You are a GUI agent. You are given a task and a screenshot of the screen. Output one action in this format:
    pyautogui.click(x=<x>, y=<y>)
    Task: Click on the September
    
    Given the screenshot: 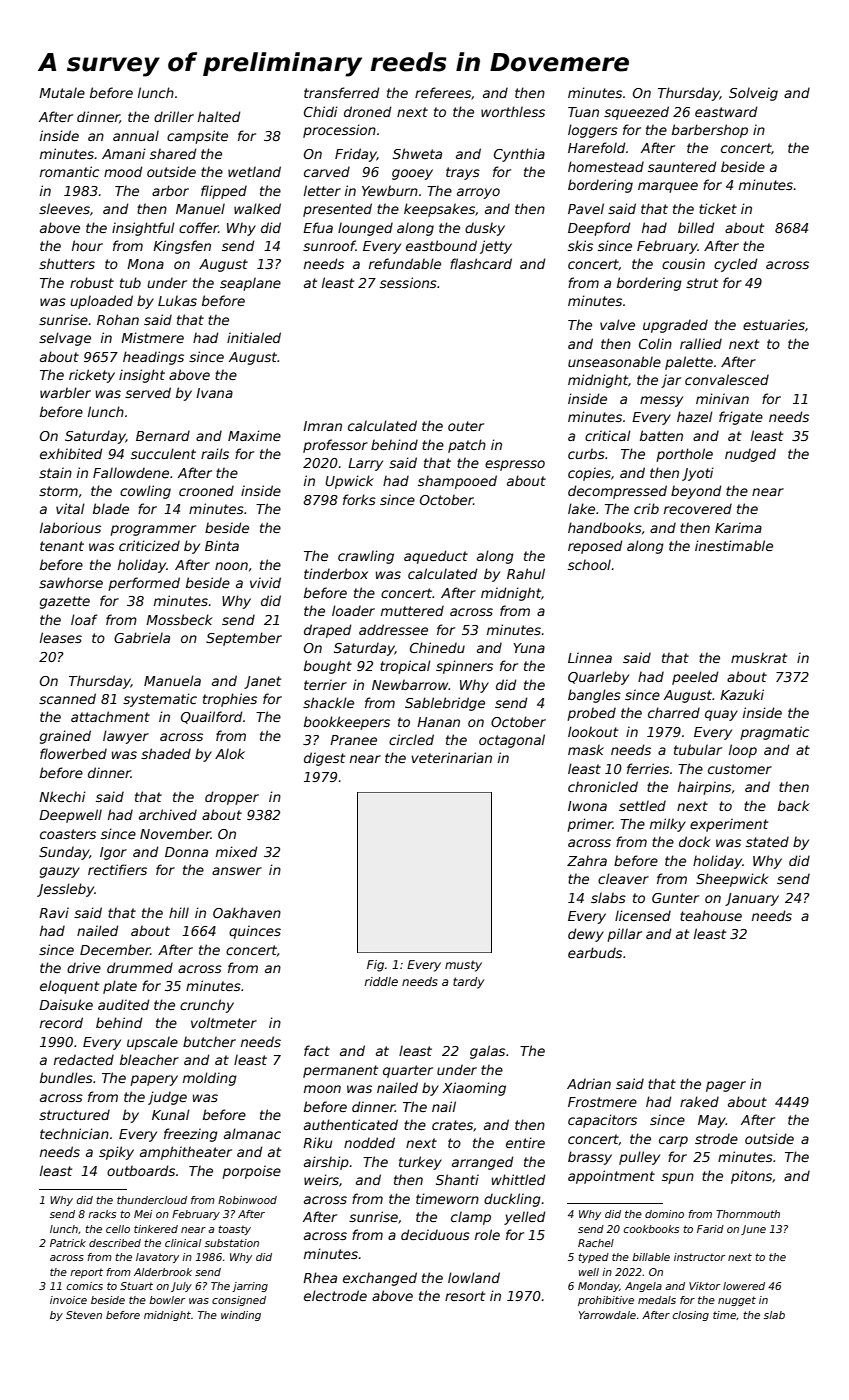 What is the action you would take?
    pyautogui.click(x=244, y=639)
